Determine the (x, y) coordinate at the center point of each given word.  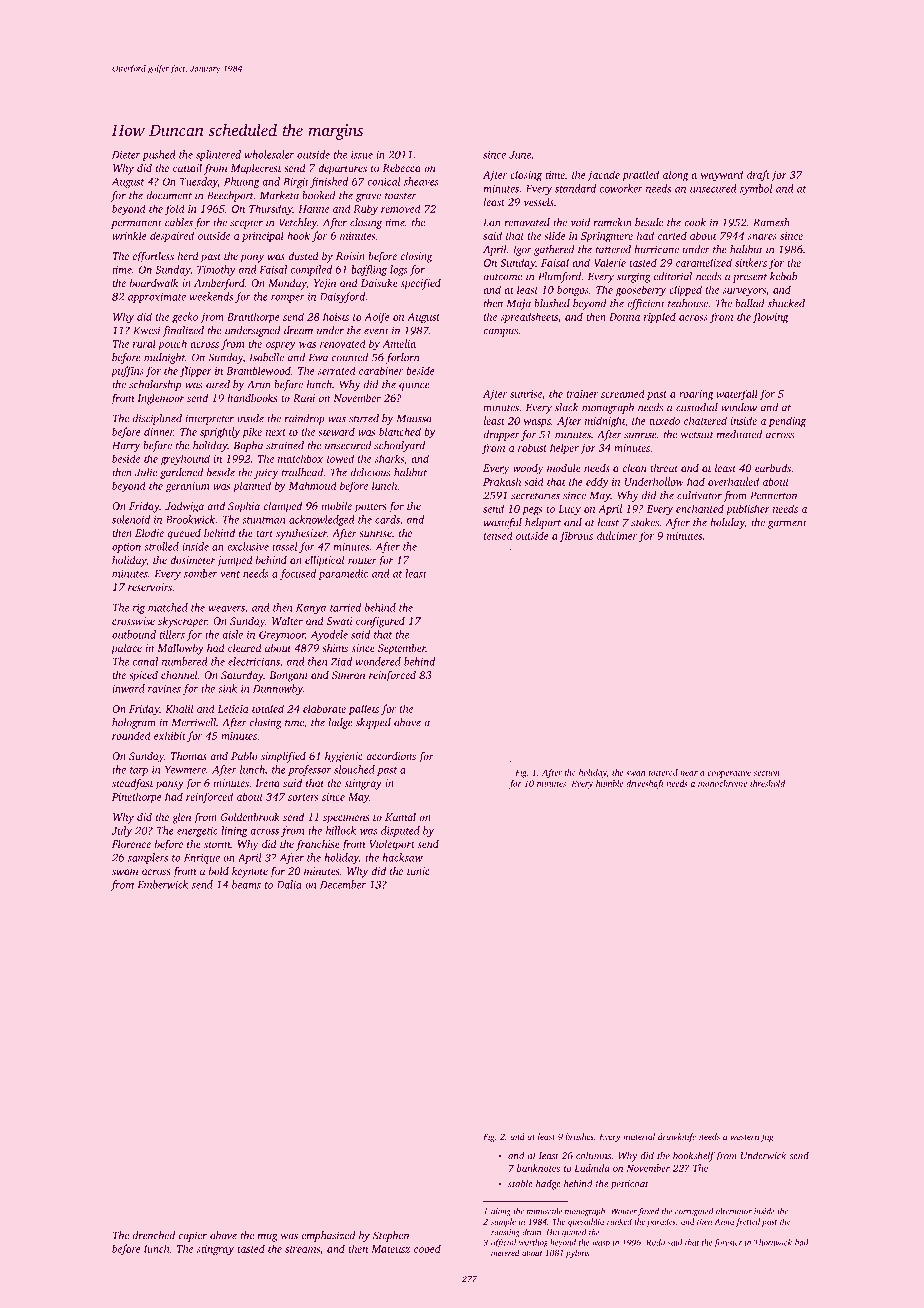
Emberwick (162, 884)
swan (635, 773)
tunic (418, 871)
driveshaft (645, 784)
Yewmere (185, 770)
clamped (283, 507)
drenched (154, 1235)
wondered (378, 661)
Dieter (126, 155)
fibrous (576, 536)
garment (787, 524)
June (520, 155)
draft (758, 175)
